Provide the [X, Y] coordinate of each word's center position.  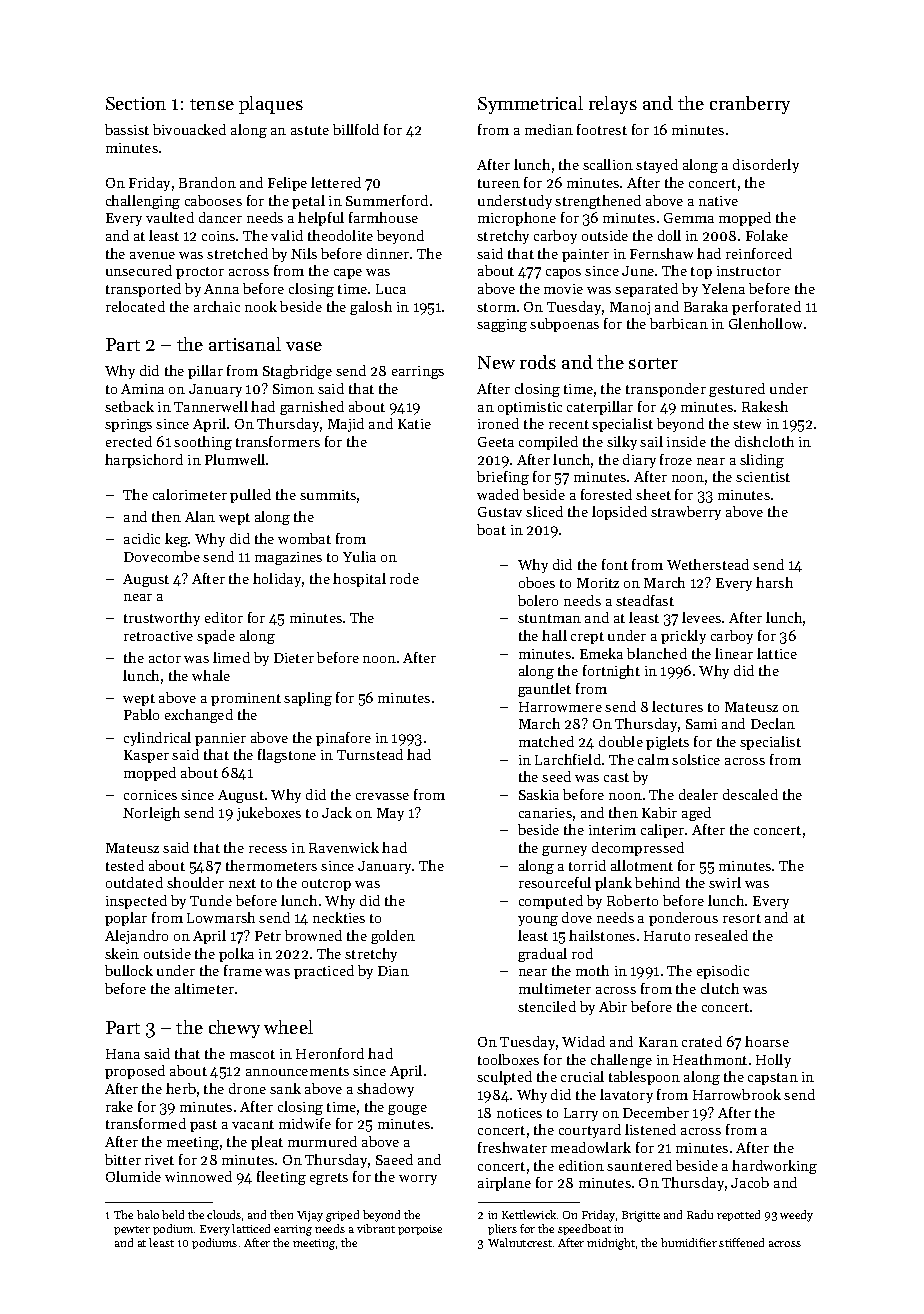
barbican [679, 323]
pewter [132, 1230]
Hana [123, 1054]
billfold [356, 129]
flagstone [287, 756]
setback [129, 406]
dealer [698, 794]
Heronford [330, 1053]
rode [404, 578]
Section [136, 103]
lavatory [626, 1096]
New [496, 362]
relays [613, 105]
